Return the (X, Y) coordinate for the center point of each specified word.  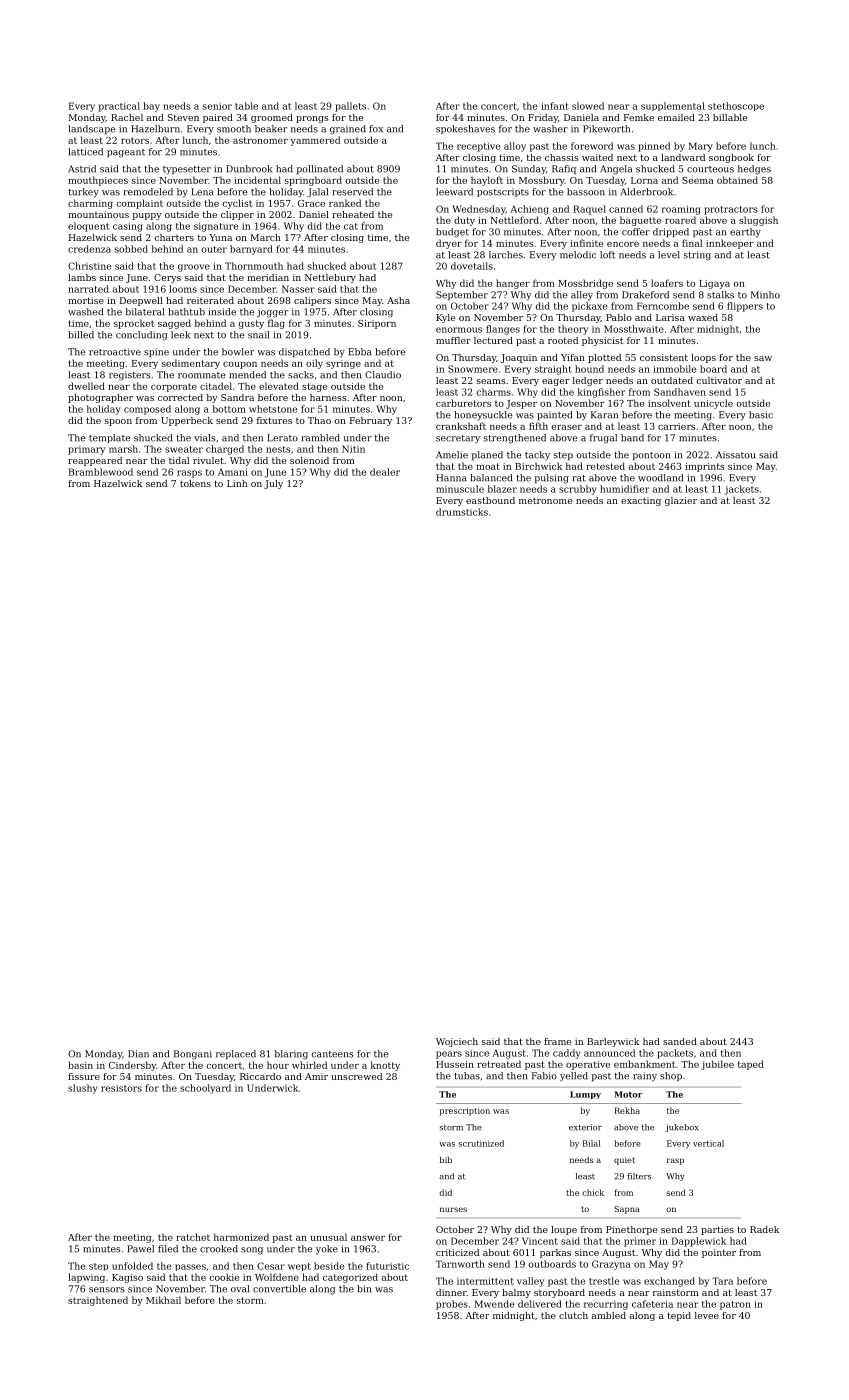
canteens (332, 1054)
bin (364, 1289)
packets (675, 1054)
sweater (184, 449)
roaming (681, 210)
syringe (343, 364)
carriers (676, 426)
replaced (236, 1054)
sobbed (131, 249)
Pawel (140, 1249)
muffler (453, 340)
